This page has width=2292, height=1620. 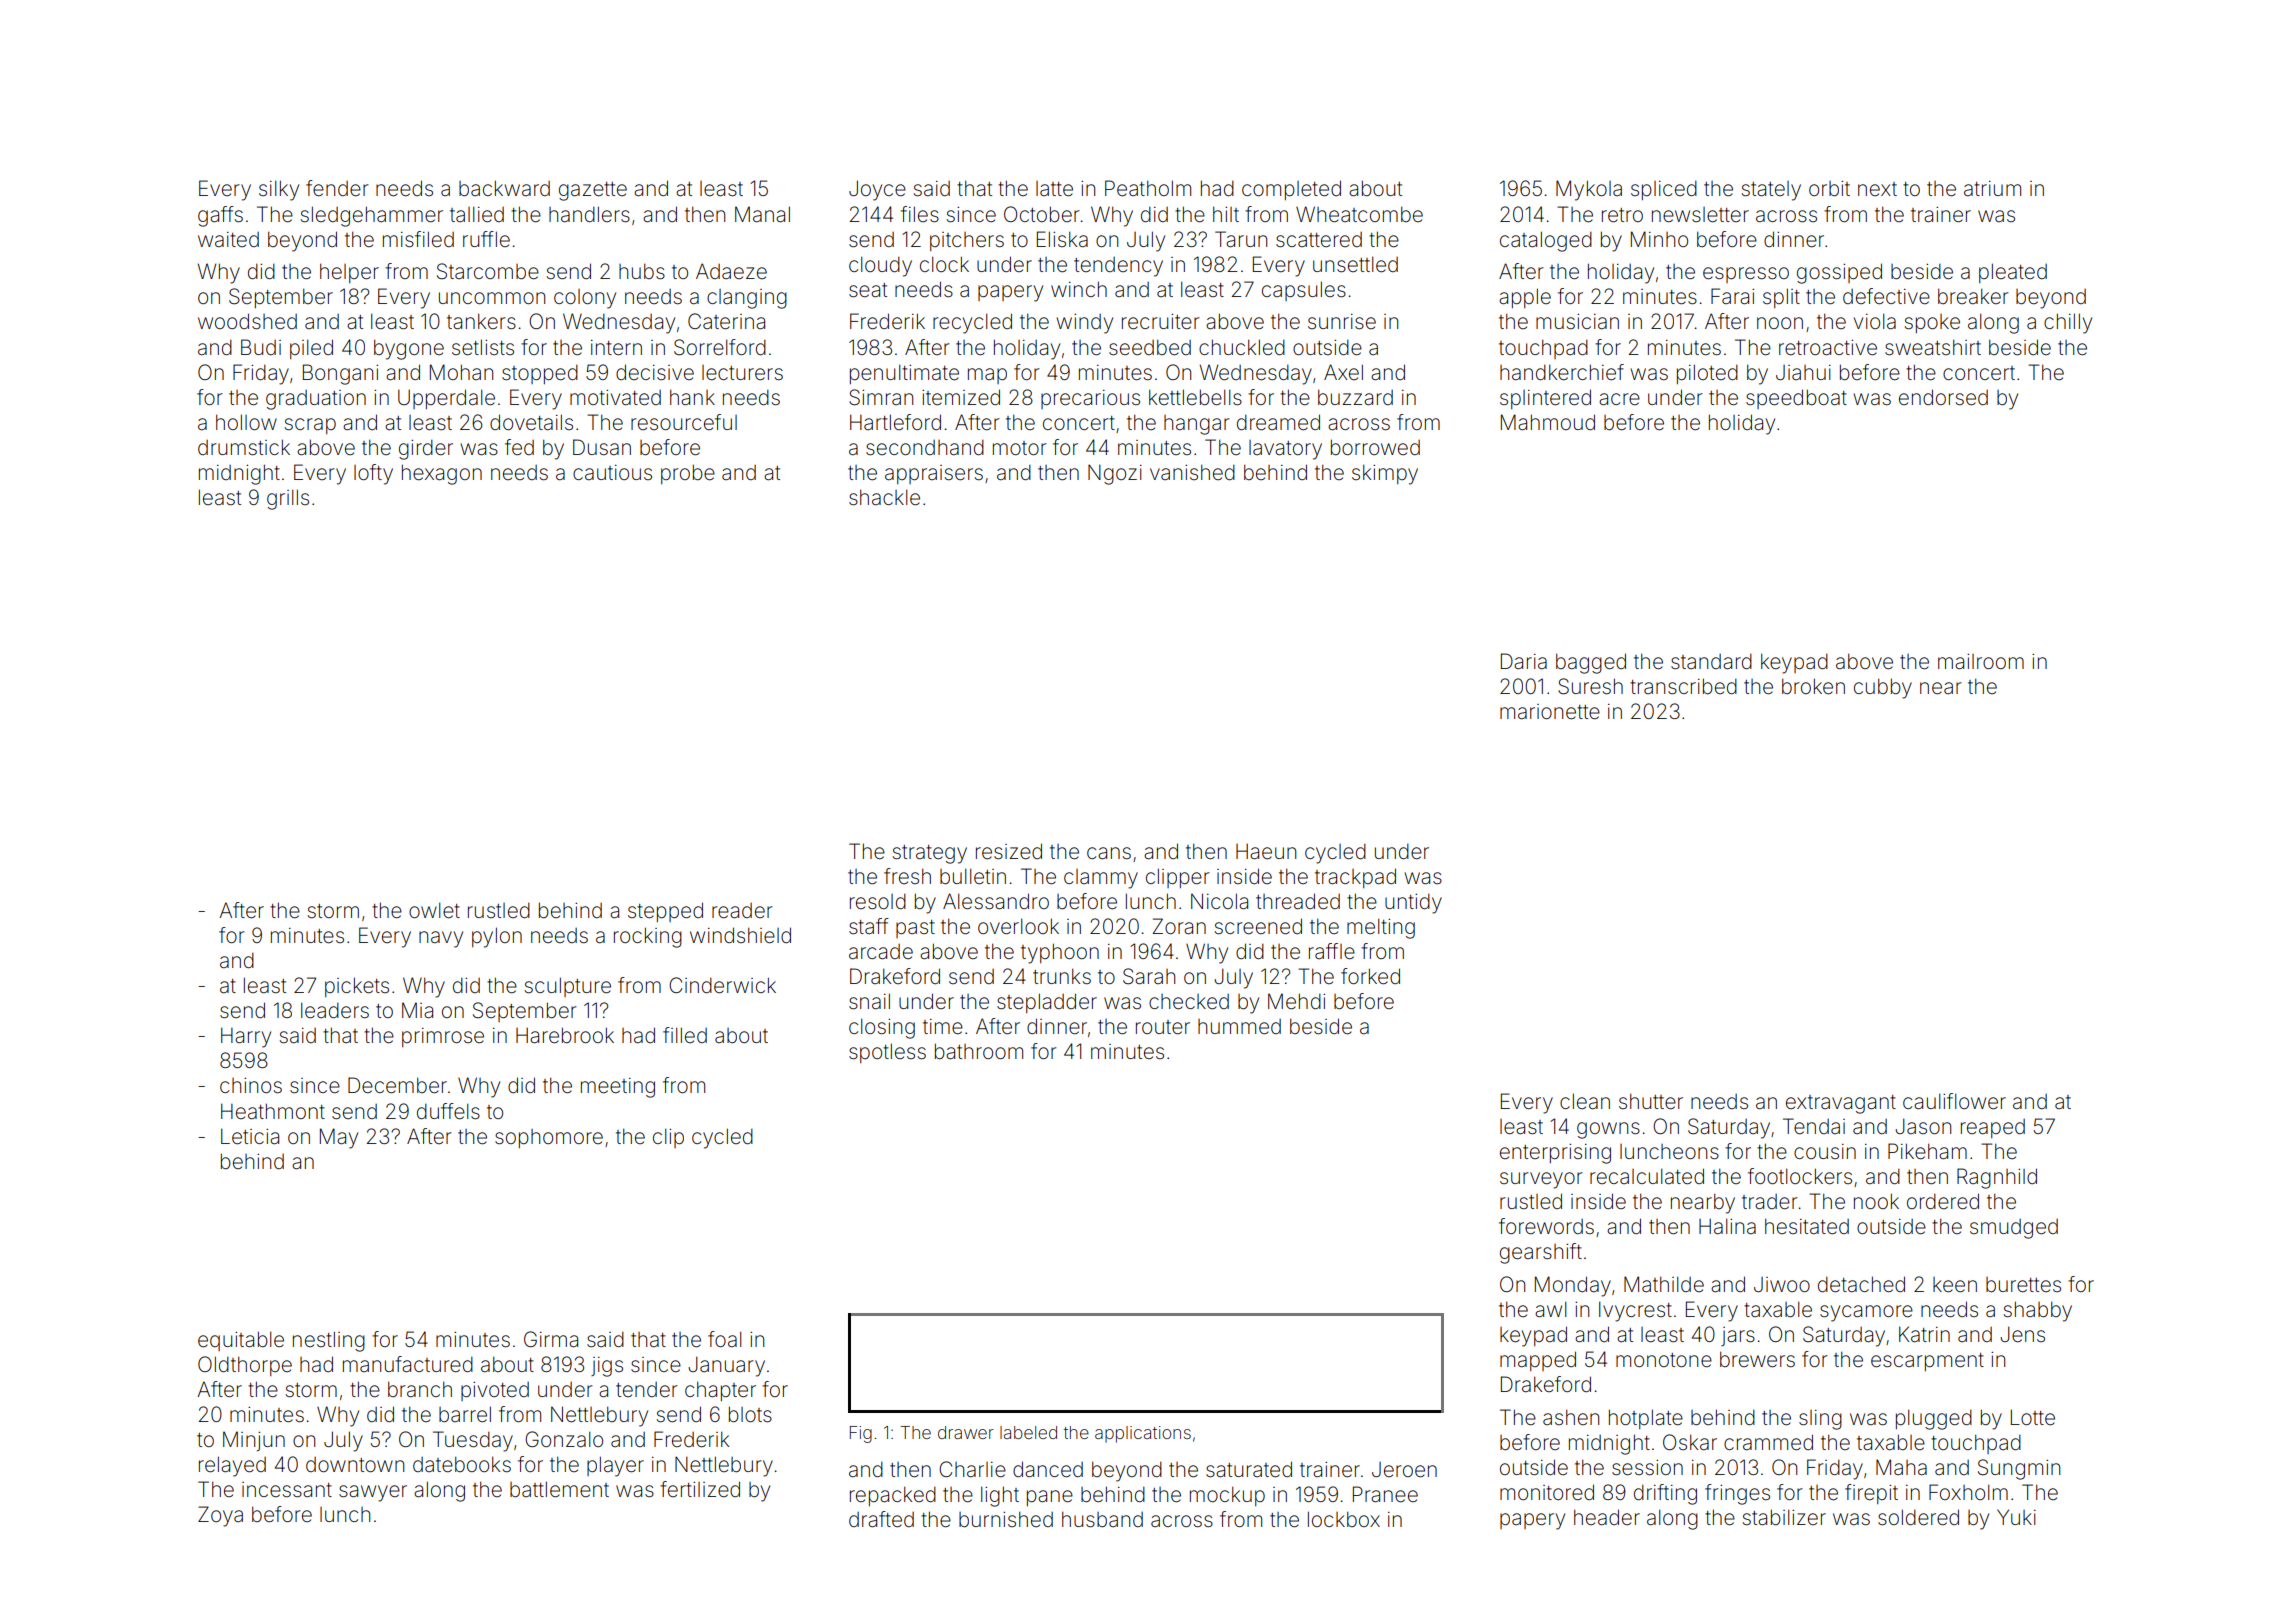 What do you see at coordinates (1796, 399) in the page?
I see `speedboat` at bounding box center [1796, 399].
